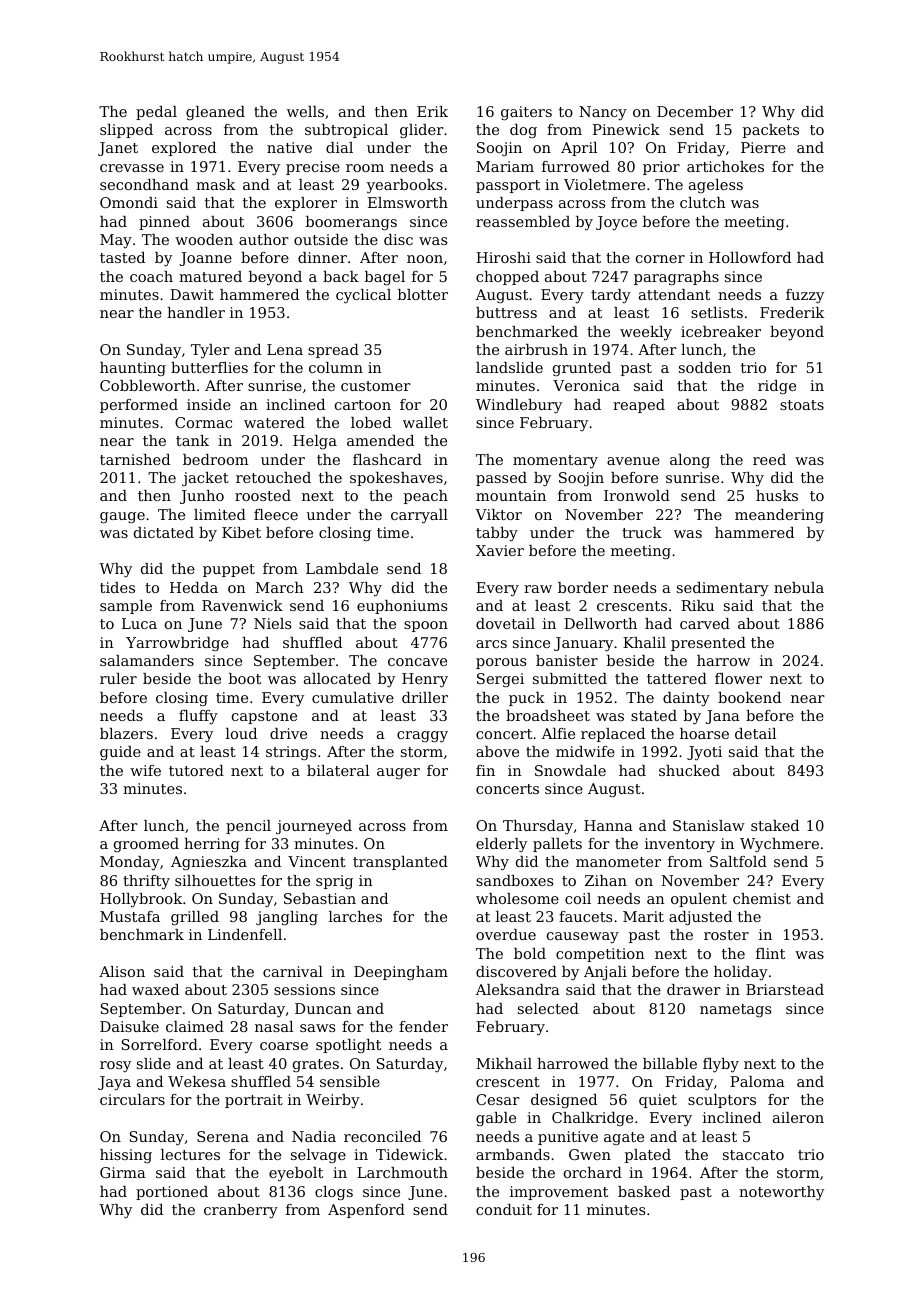 The image size is (924, 1308). What do you see at coordinates (366, 1211) in the screenshot?
I see `Aspenford` at bounding box center [366, 1211].
